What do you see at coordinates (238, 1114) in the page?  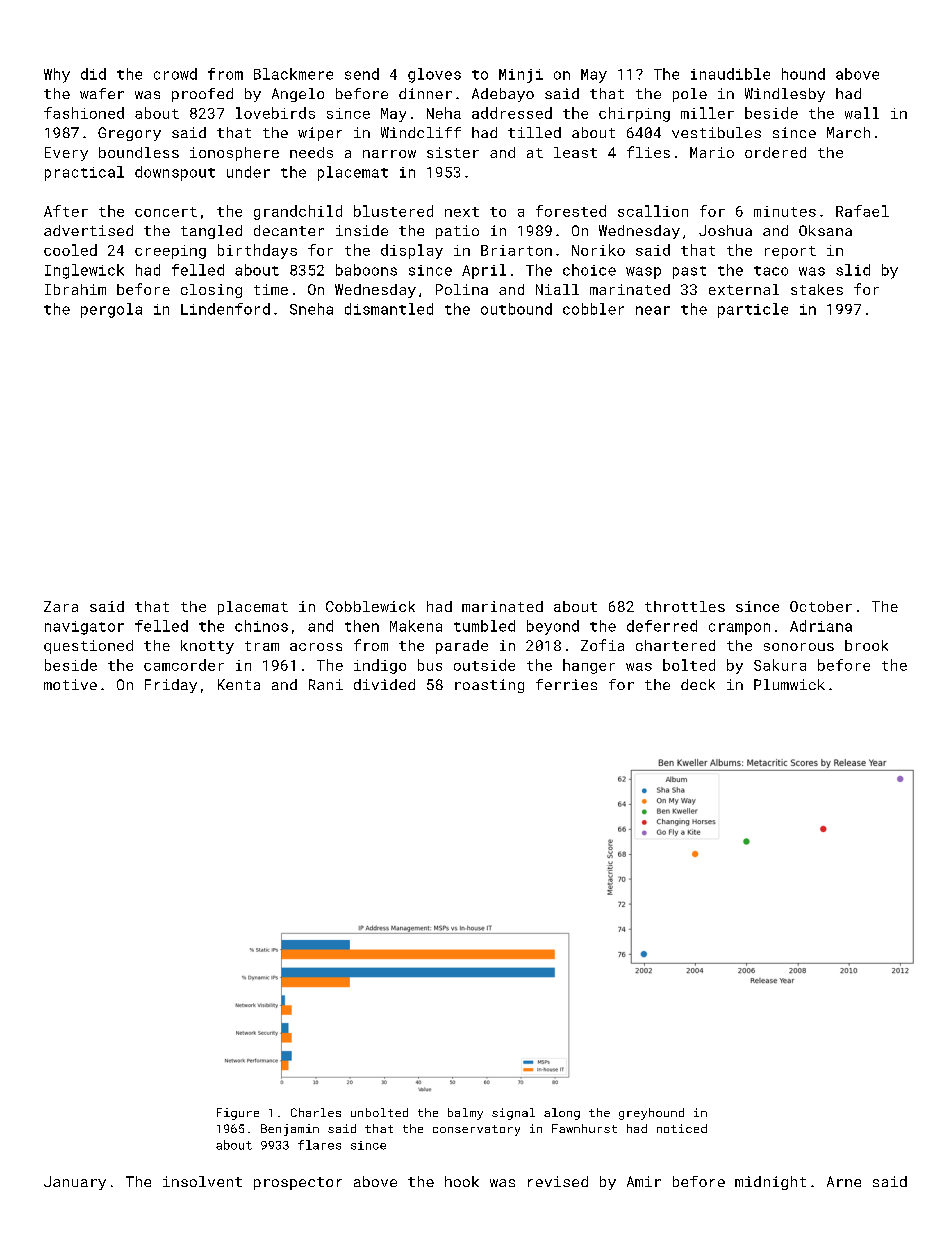 I see `Figure` at bounding box center [238, 1114].
